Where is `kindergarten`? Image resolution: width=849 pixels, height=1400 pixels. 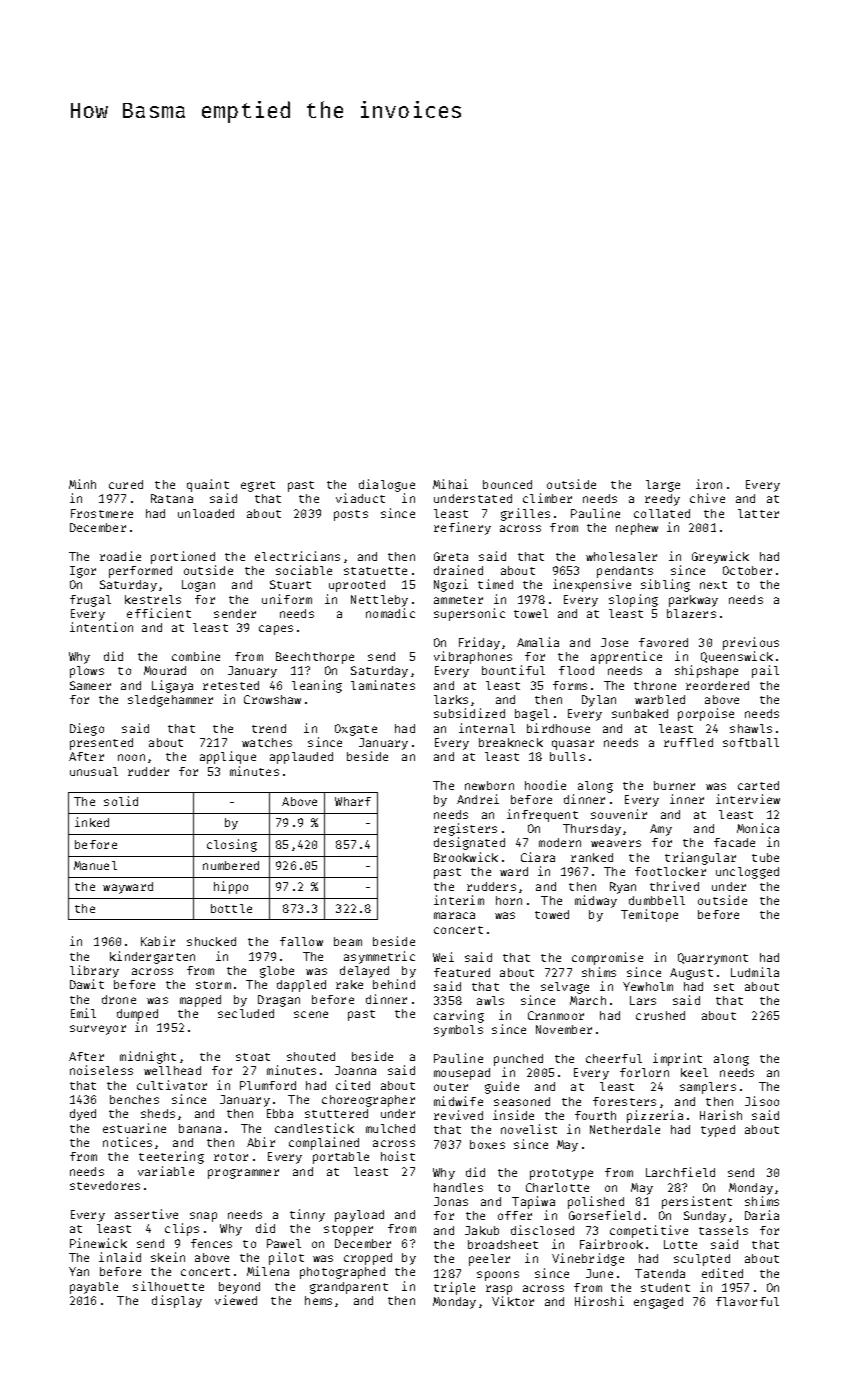 kindergarten is located at coordinates (152, 957).
